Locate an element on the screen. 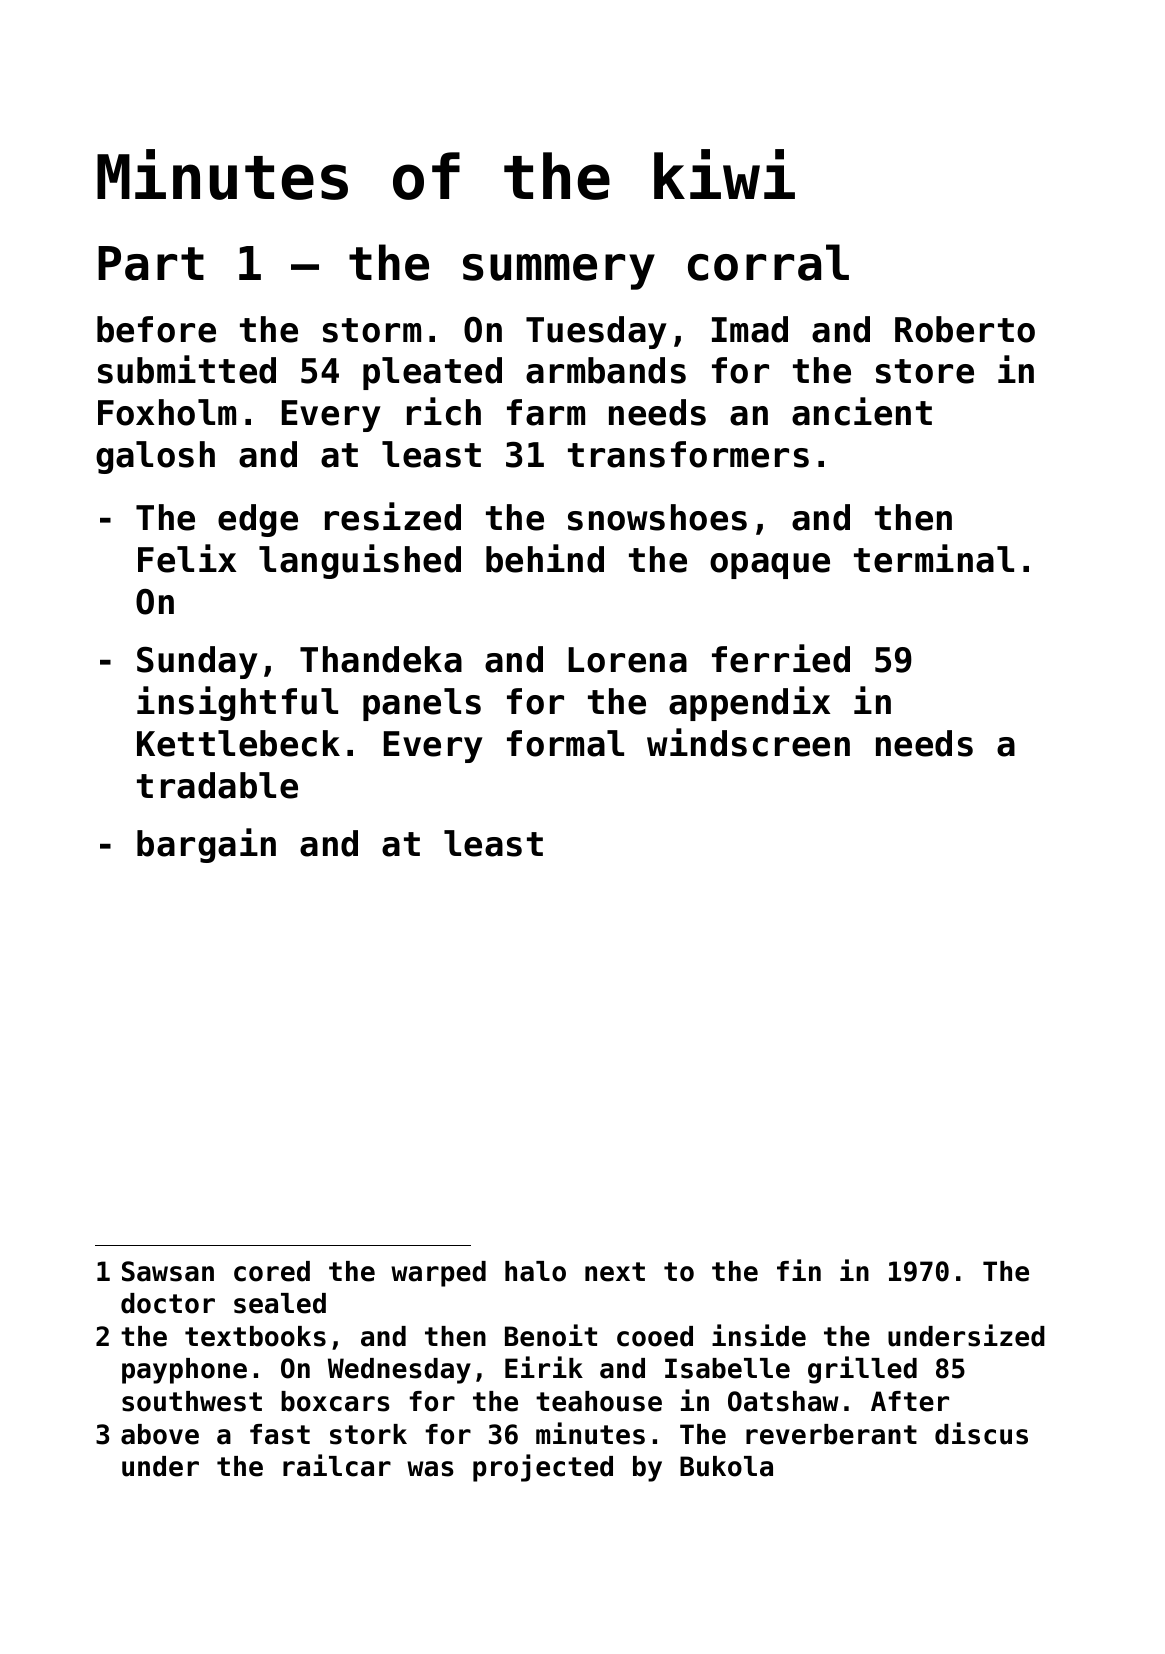 Image resolution: width=1165 pixels, height=1654 pixels. next is located at coordinates (615, 1272).
